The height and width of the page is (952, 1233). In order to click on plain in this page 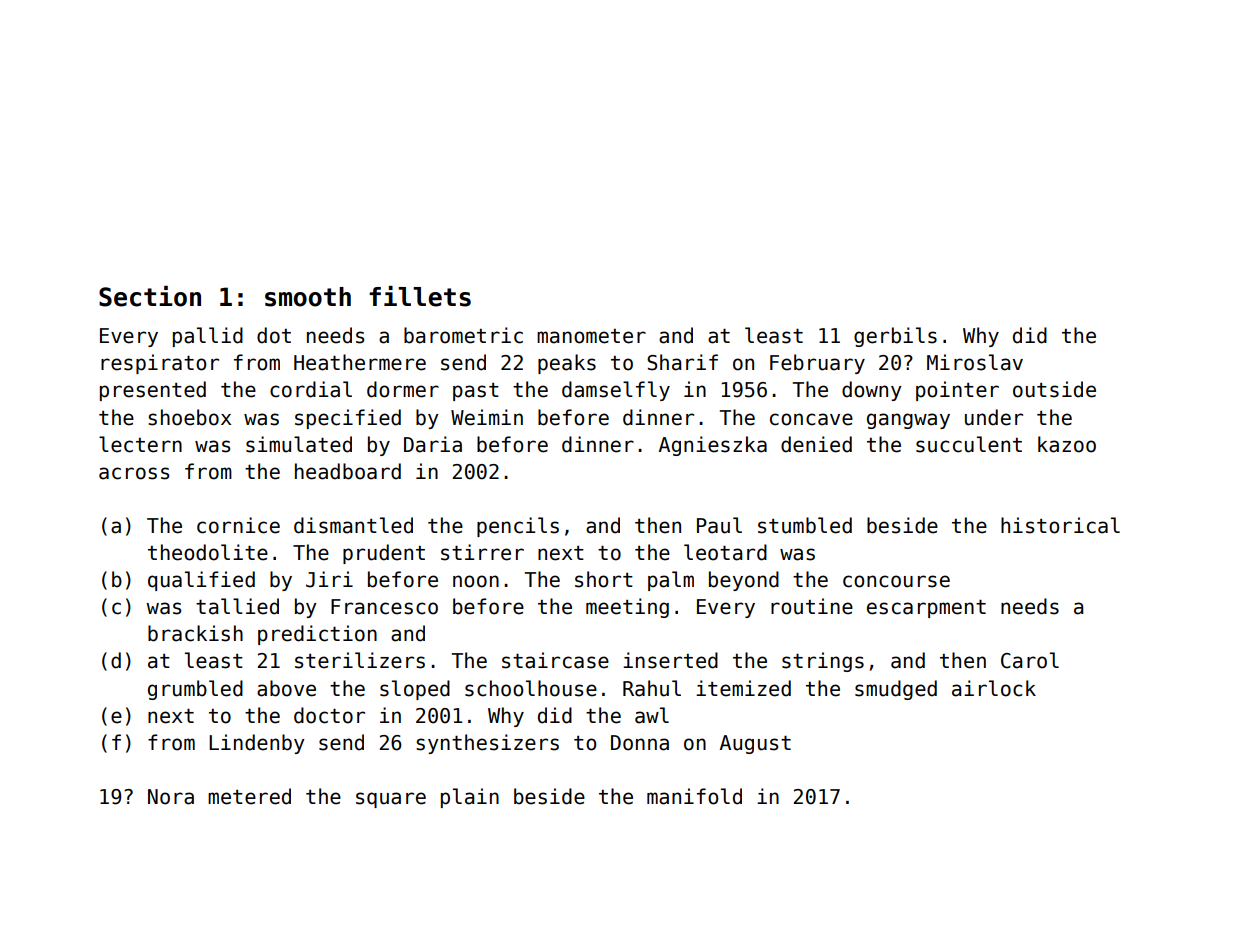, I will do `click(470, 798)`.
